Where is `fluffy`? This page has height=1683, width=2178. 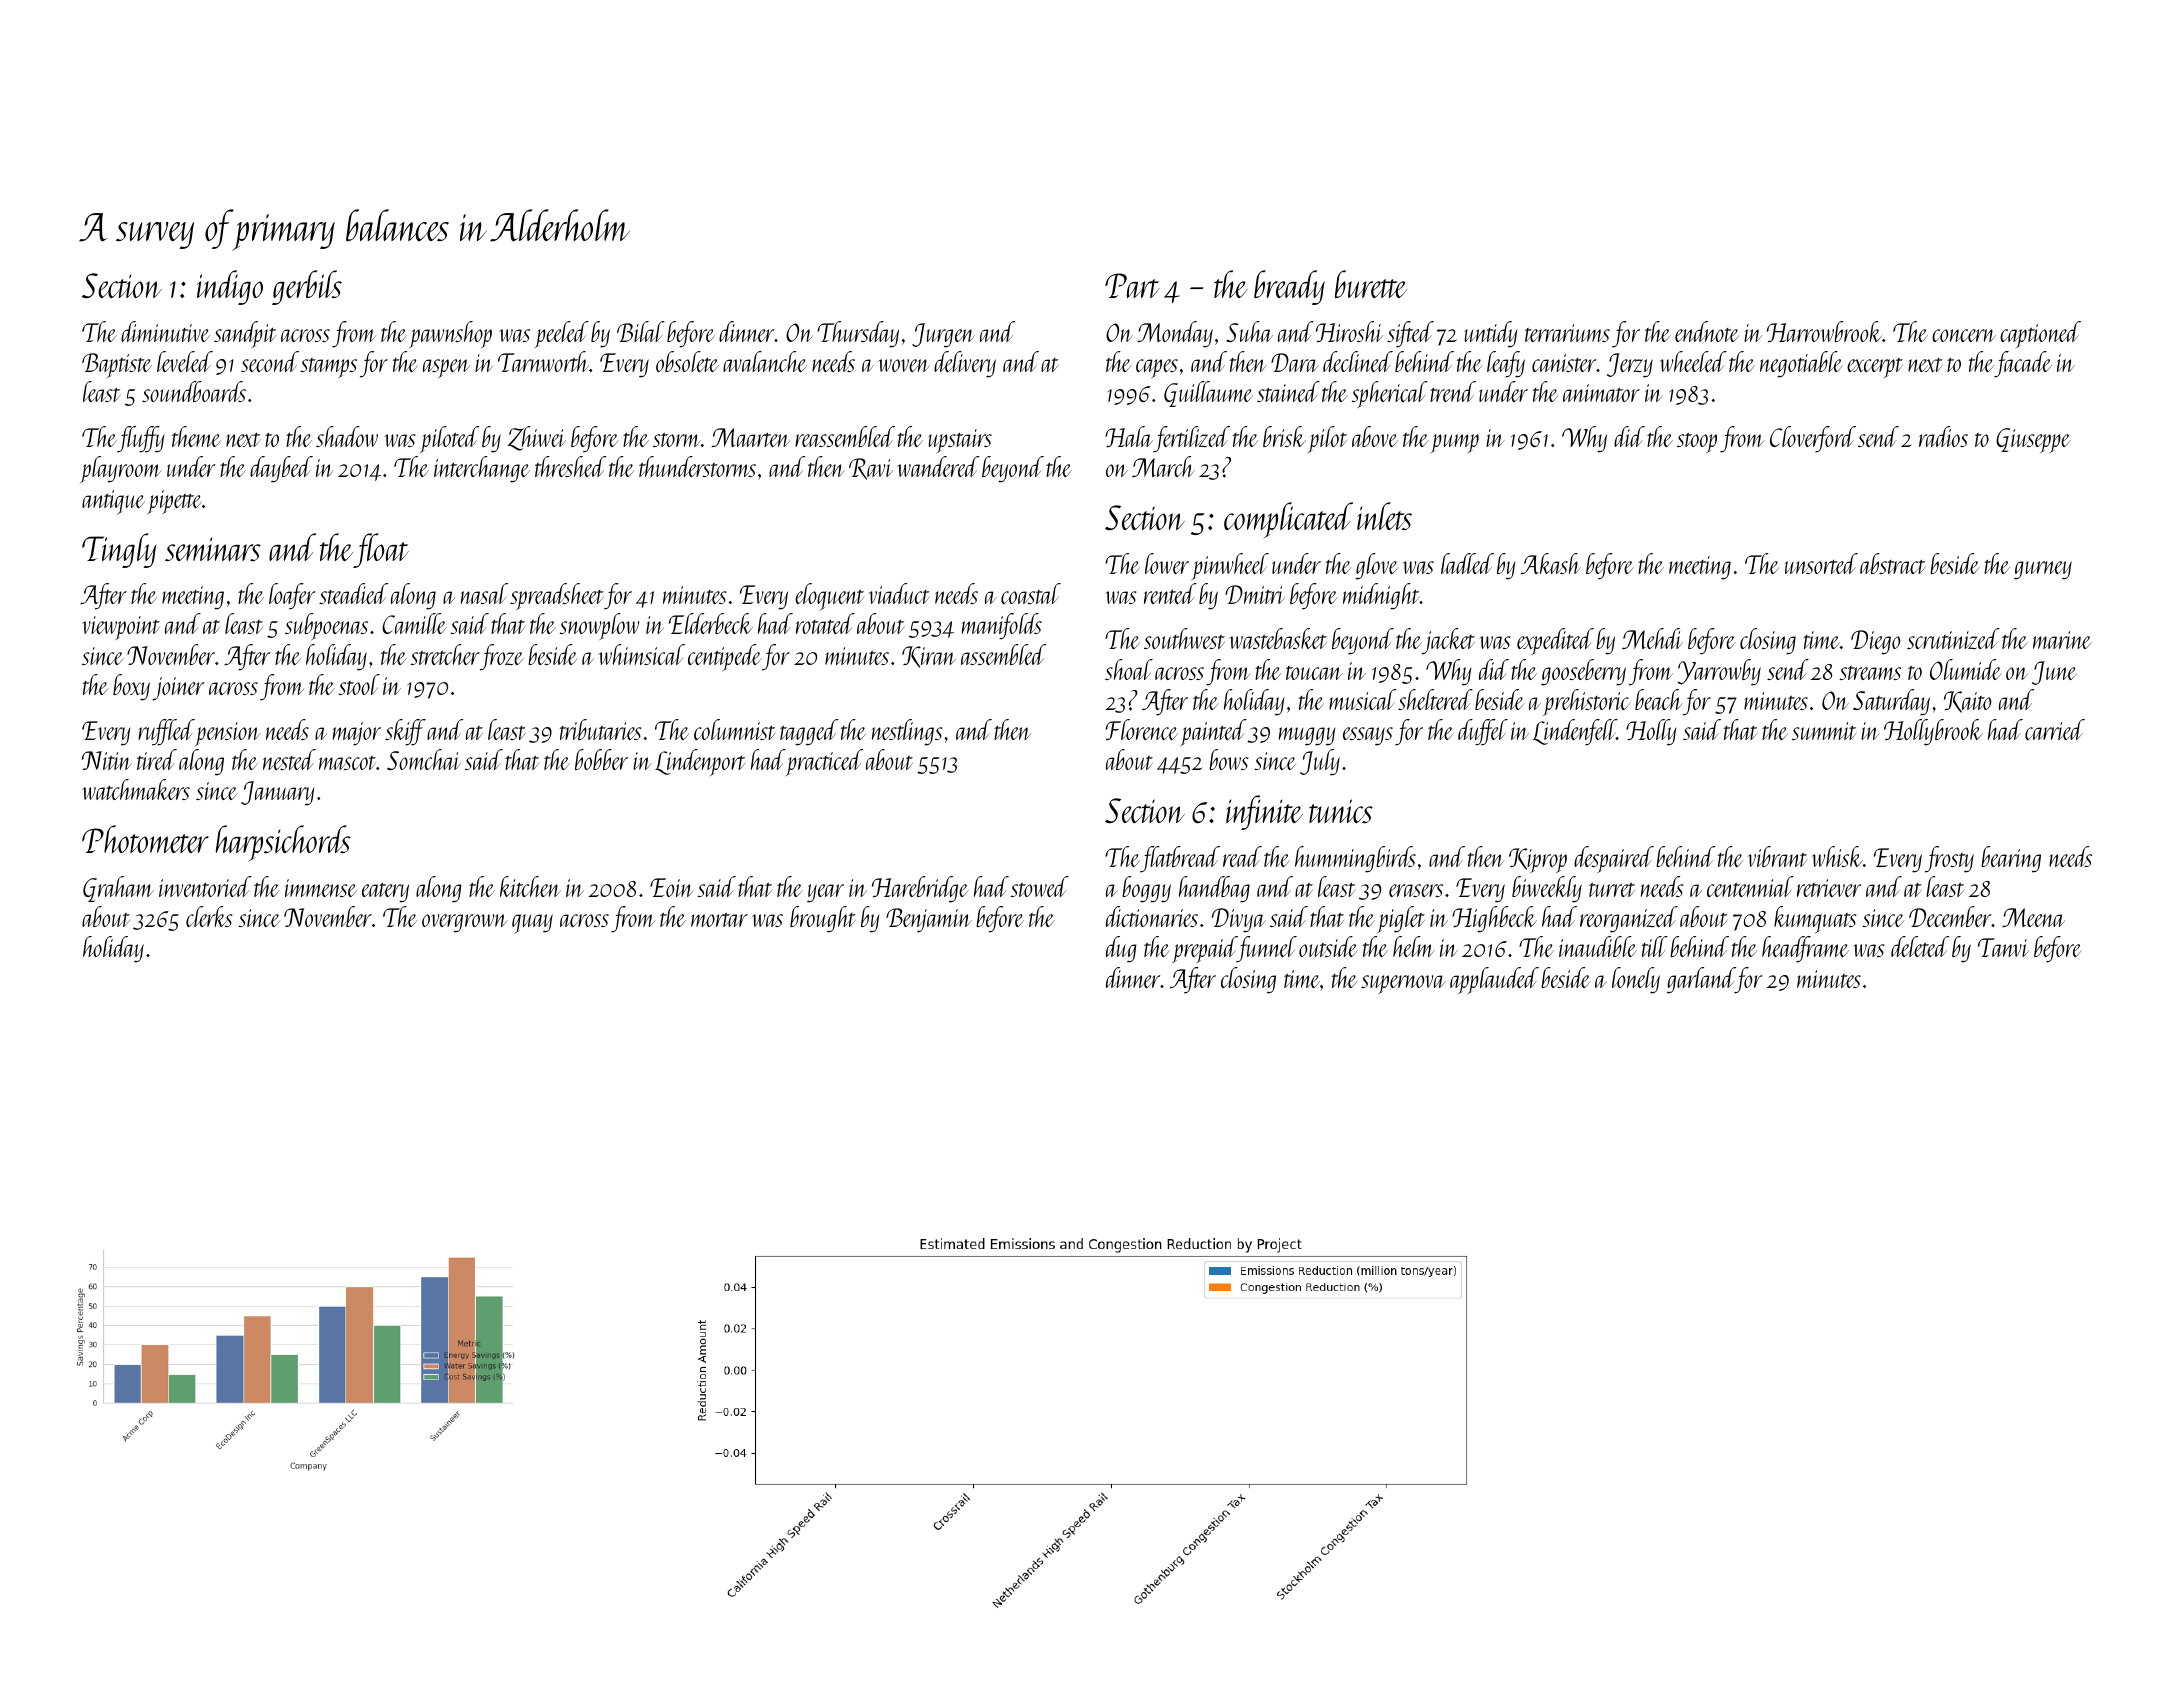
fluffy is located at coordinates (140, 439).
